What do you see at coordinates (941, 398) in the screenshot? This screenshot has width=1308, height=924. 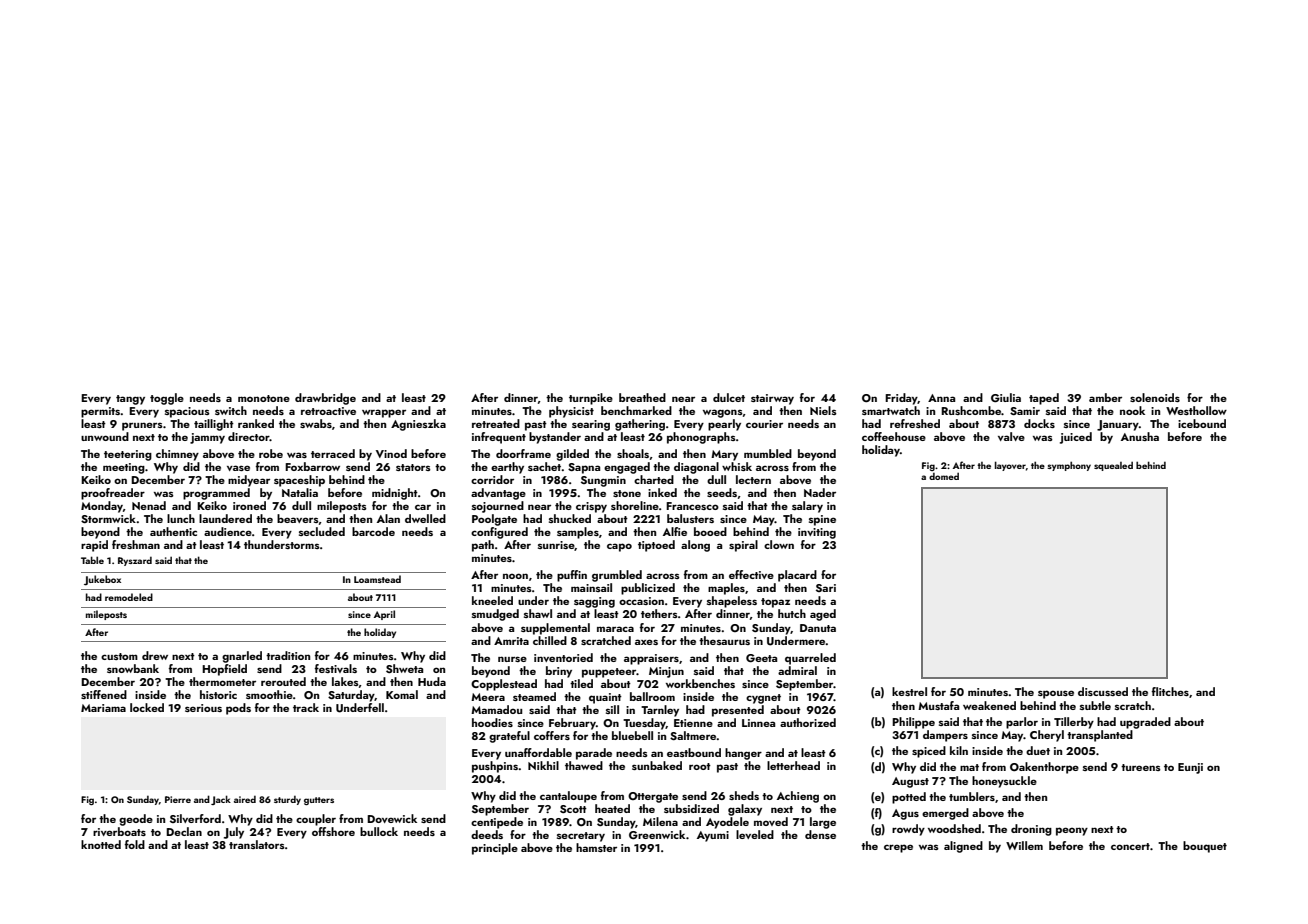 I see `Anna` at bounding box center [941, 398].
